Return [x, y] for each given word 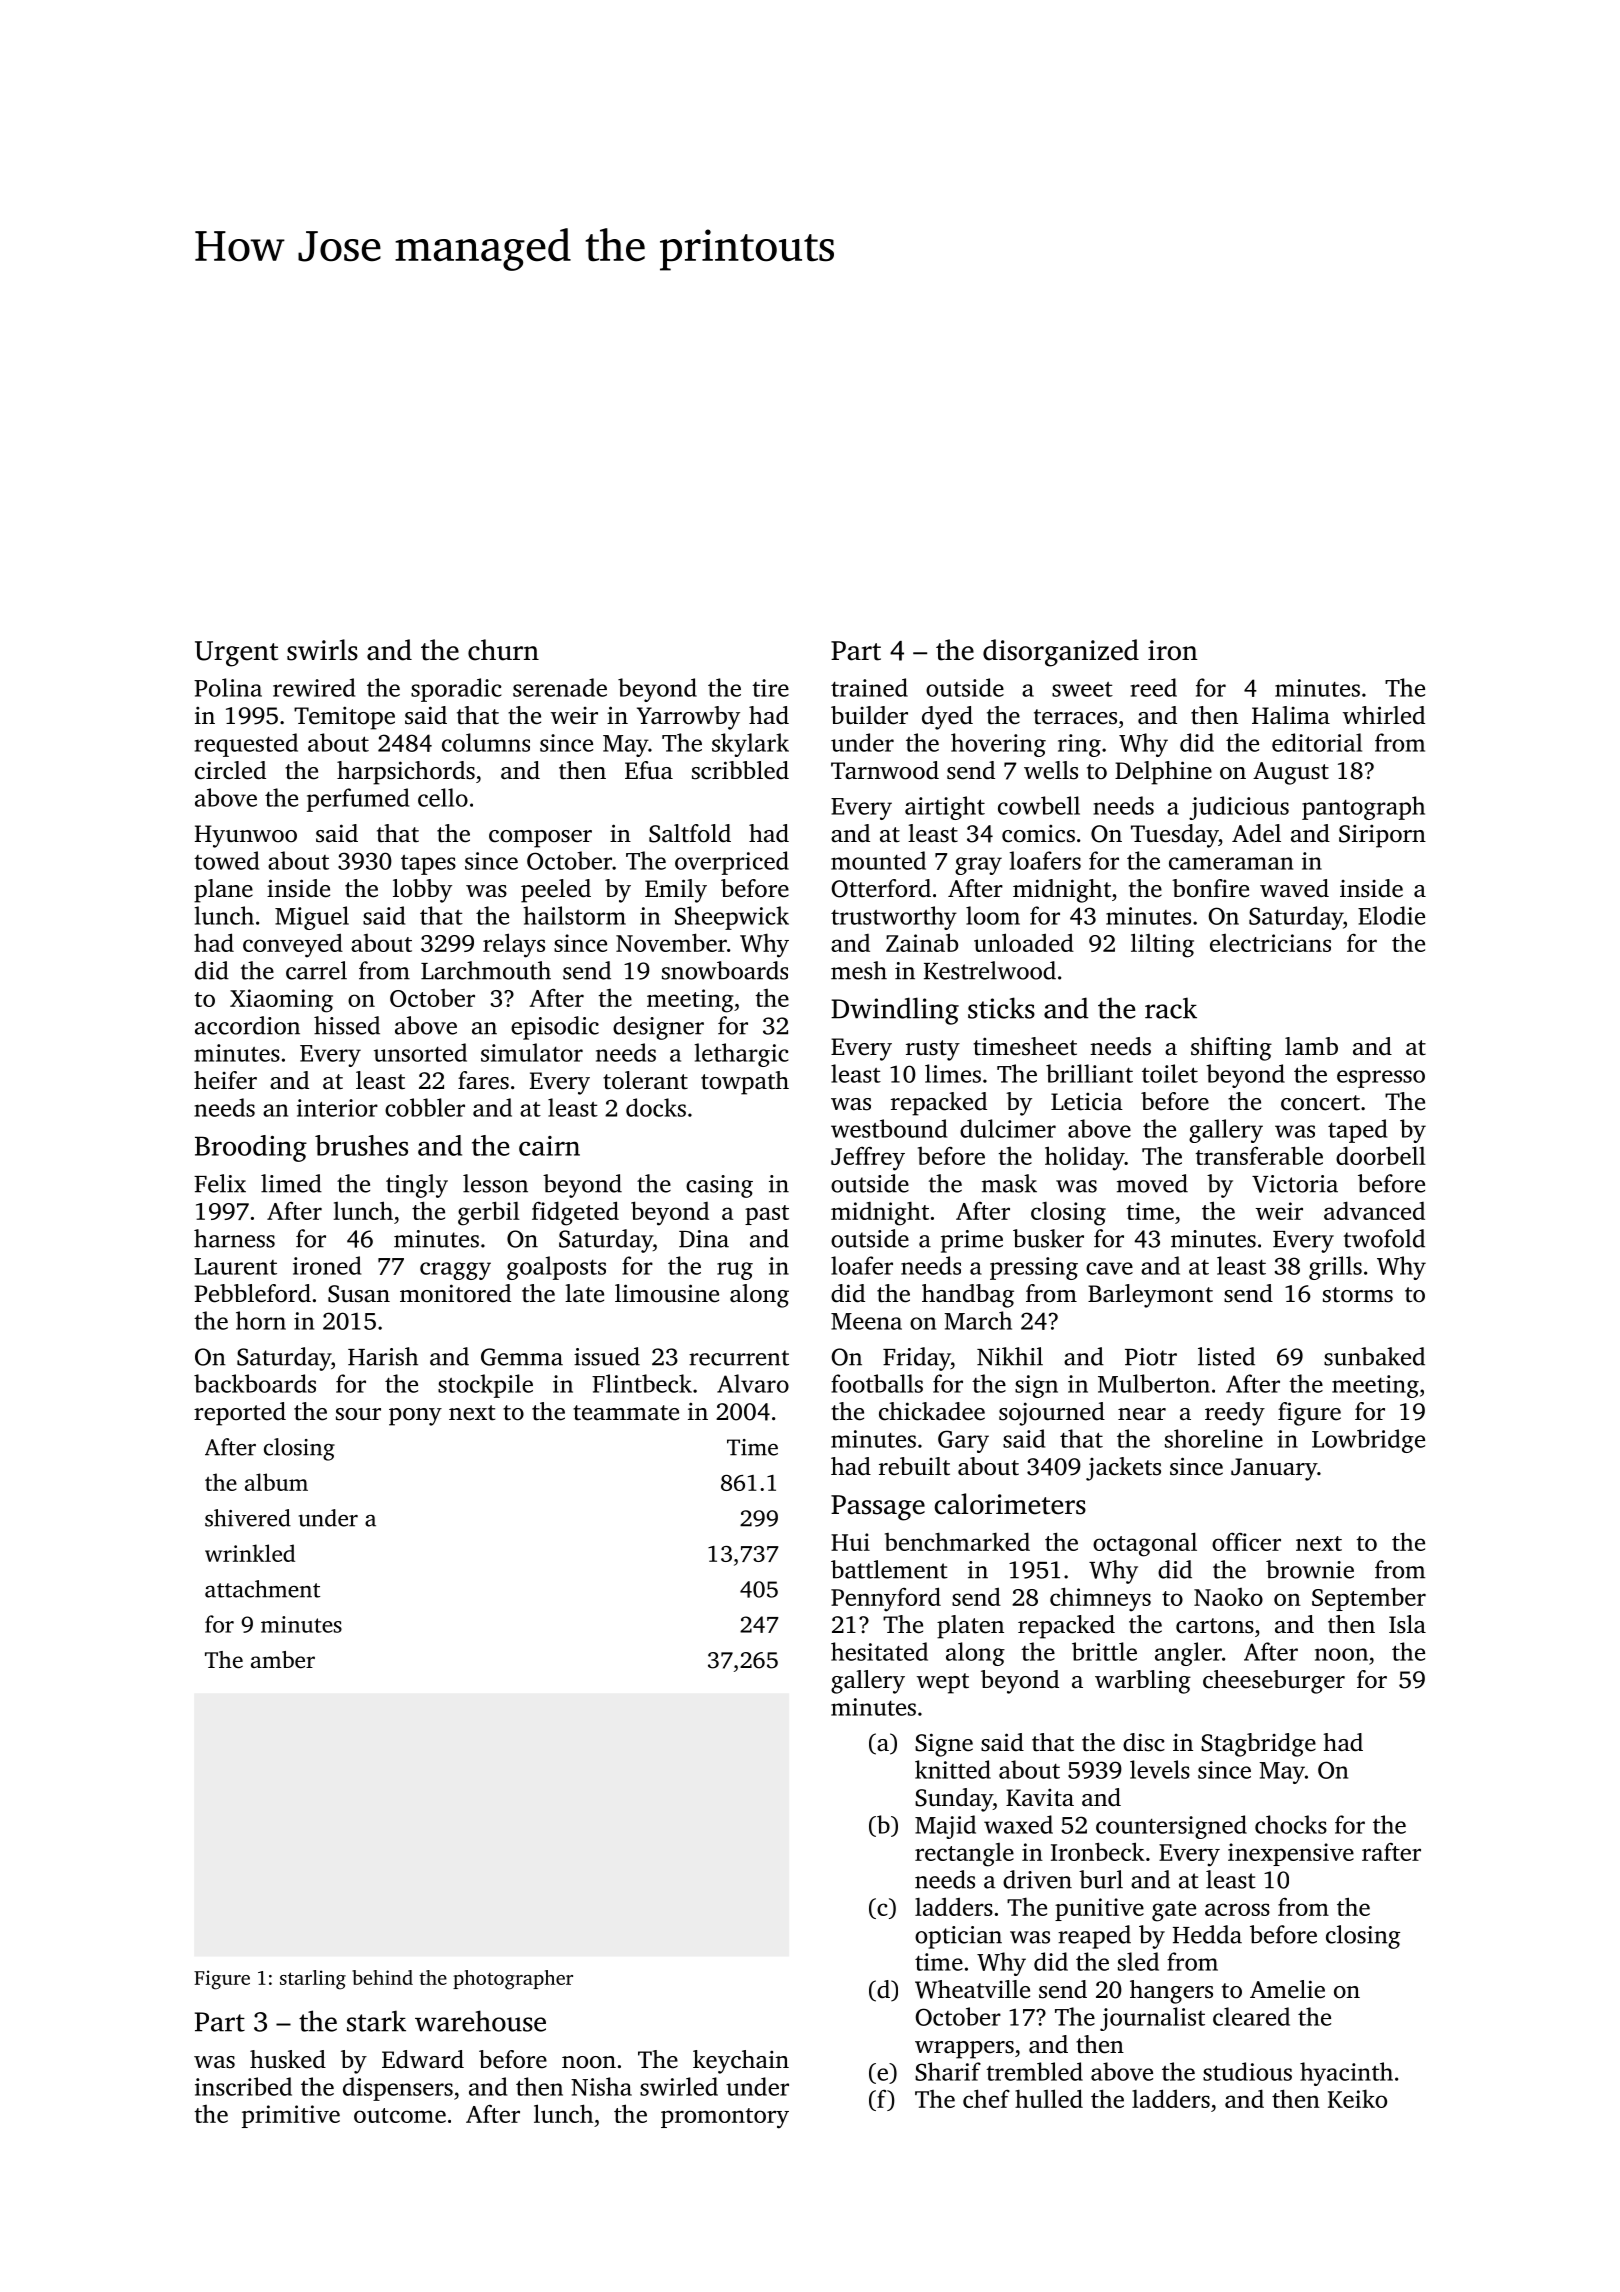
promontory [725, 2118]
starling [313, 1980]
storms [1358, 1295]
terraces [1075, 717]
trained [869, 687]
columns [486, 742]
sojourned [1052, 1414]
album [276, 1482]
